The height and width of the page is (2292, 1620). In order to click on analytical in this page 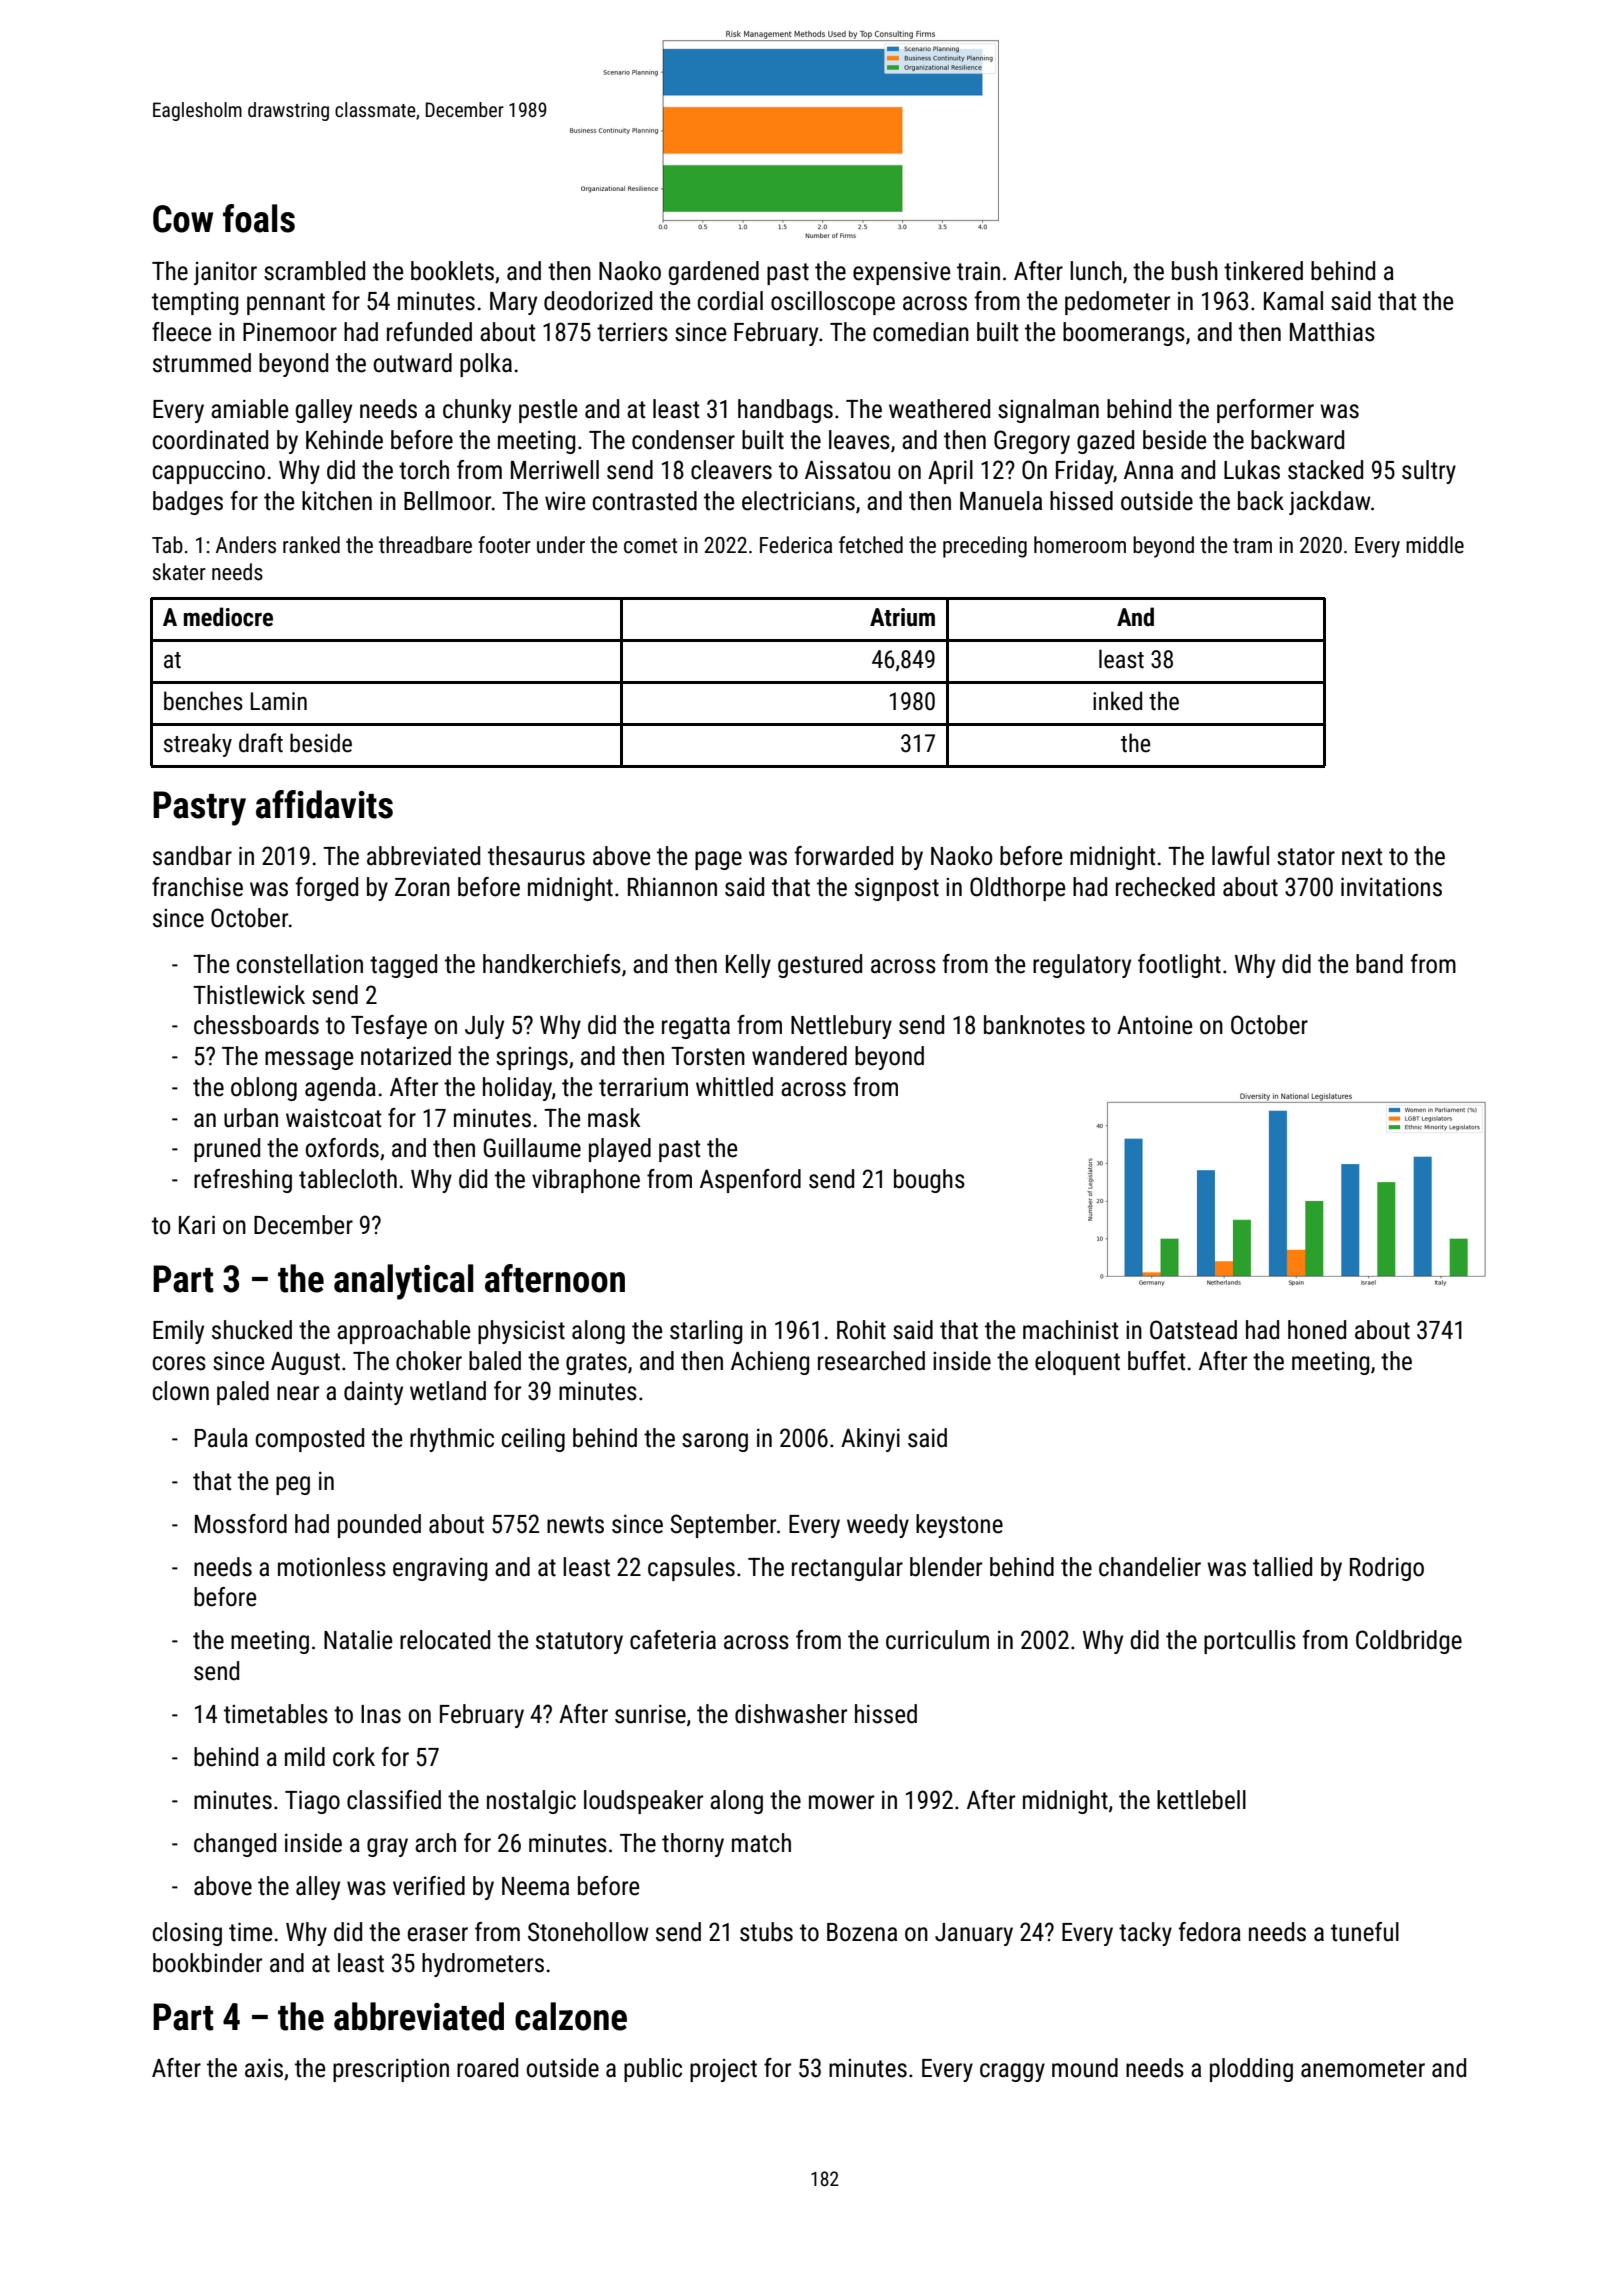, I will do `click(403, 1282)`.
